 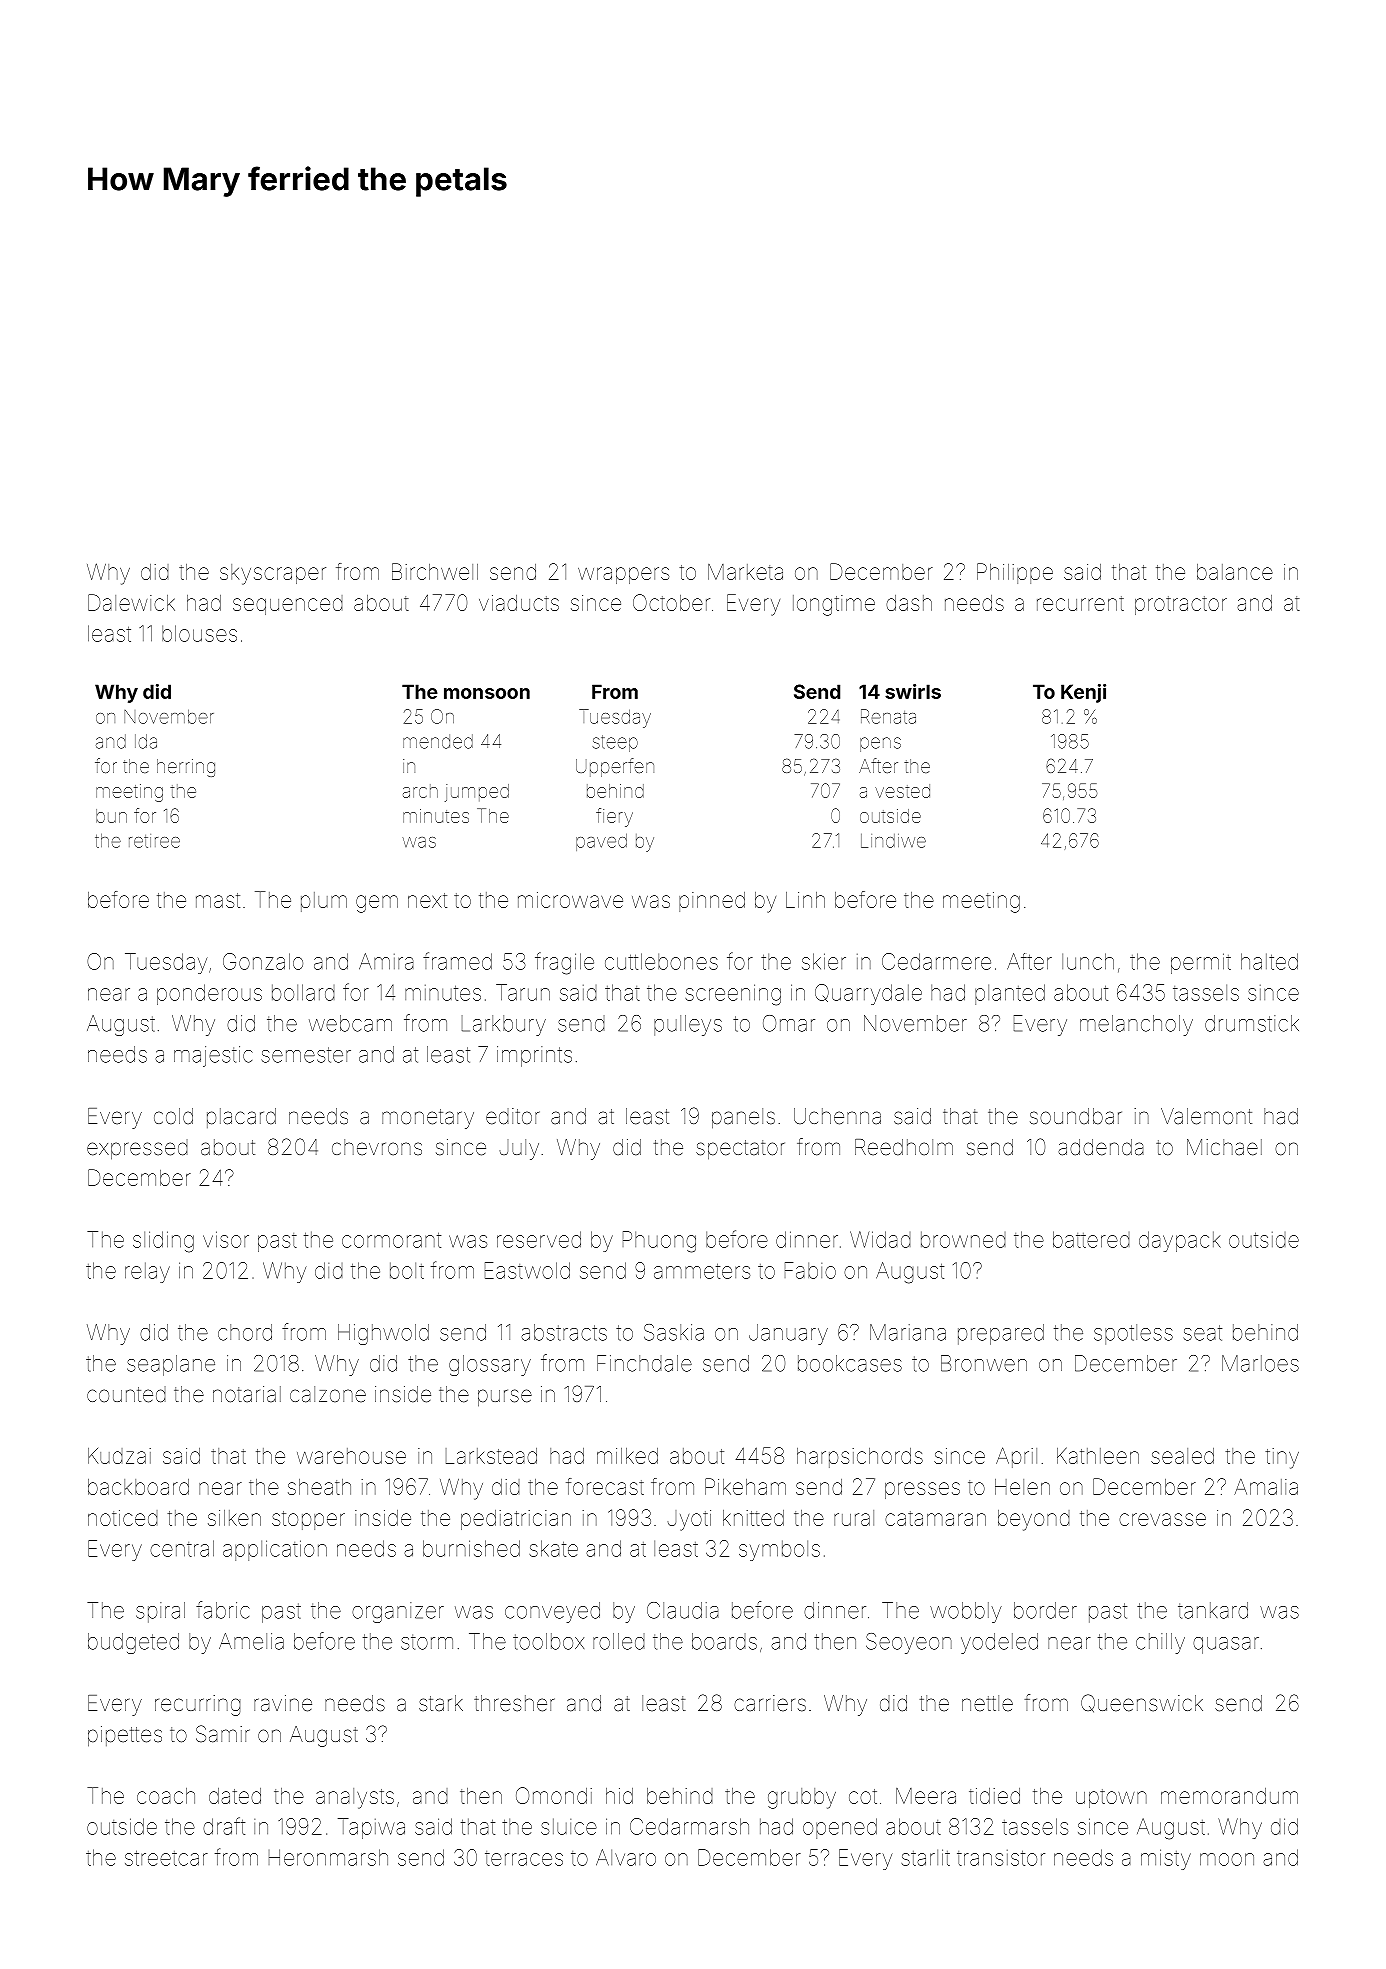 What do you see at coordinates (163, 1242) in the document?
I see `sliding` at bounding box center [163, 1242].
